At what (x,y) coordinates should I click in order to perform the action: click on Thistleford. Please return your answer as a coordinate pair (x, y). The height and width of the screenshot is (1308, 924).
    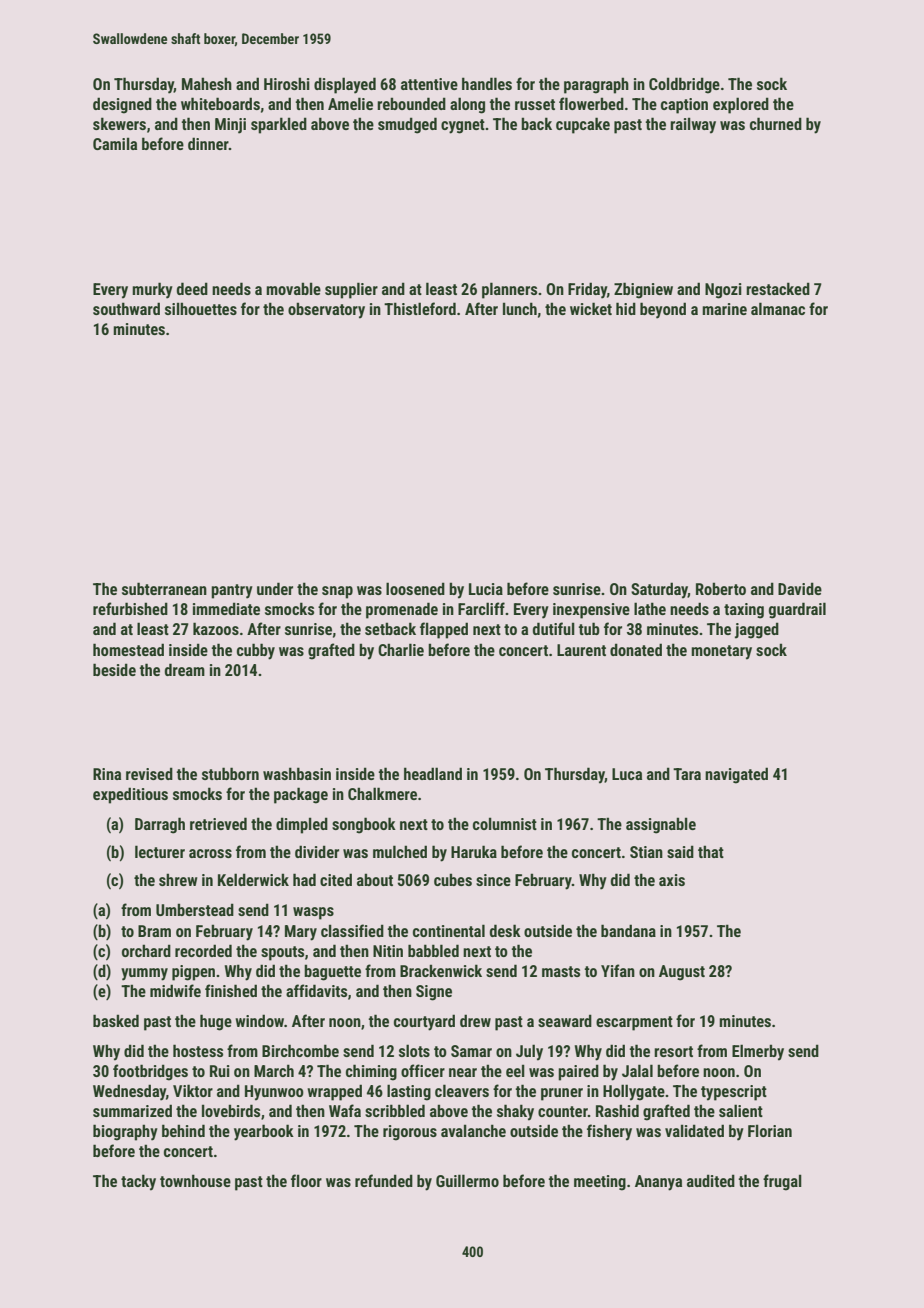
    Looking at the image, I should click on (420, 308).
